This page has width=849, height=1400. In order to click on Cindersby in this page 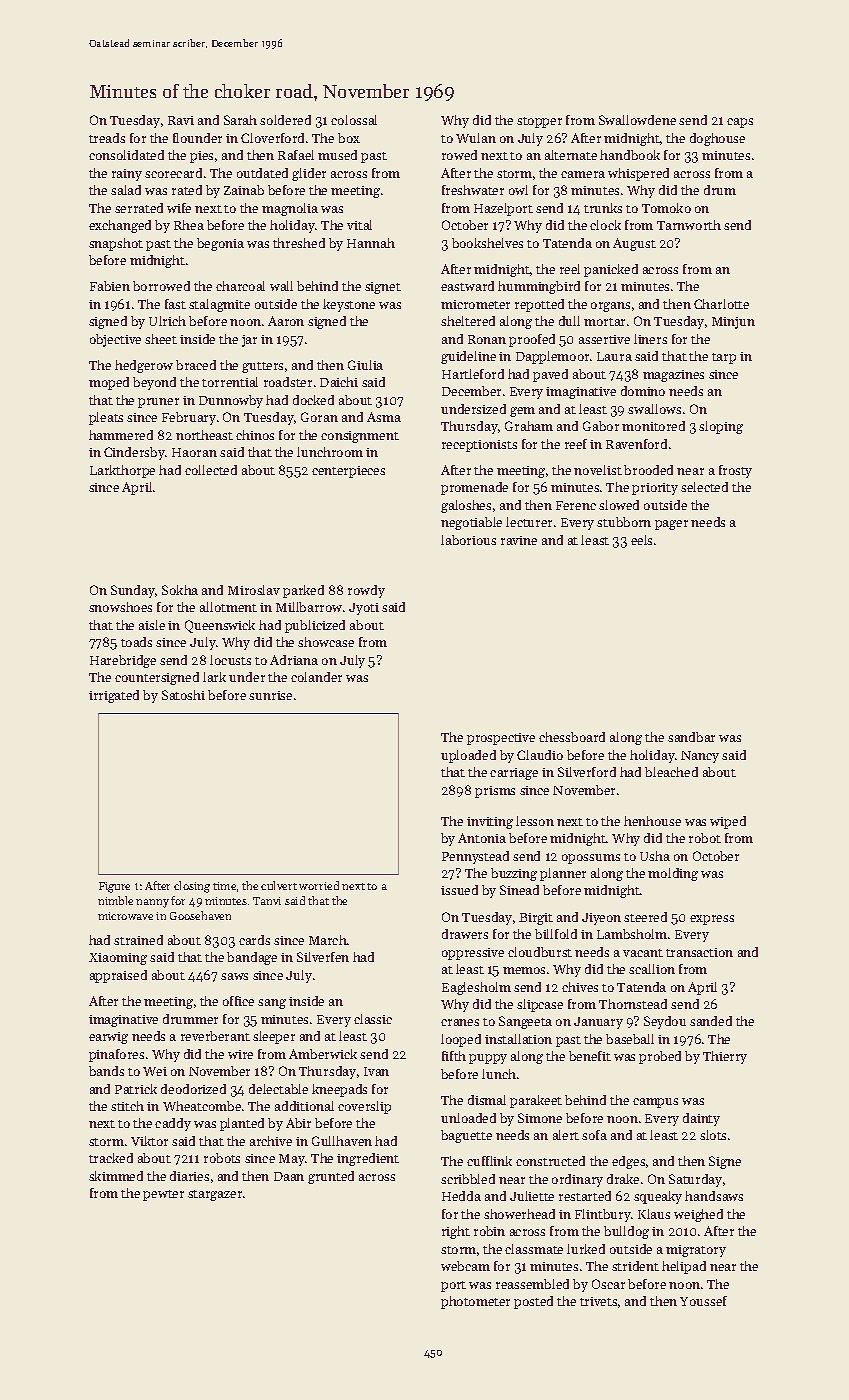, I will do `click(134, 453)`.
